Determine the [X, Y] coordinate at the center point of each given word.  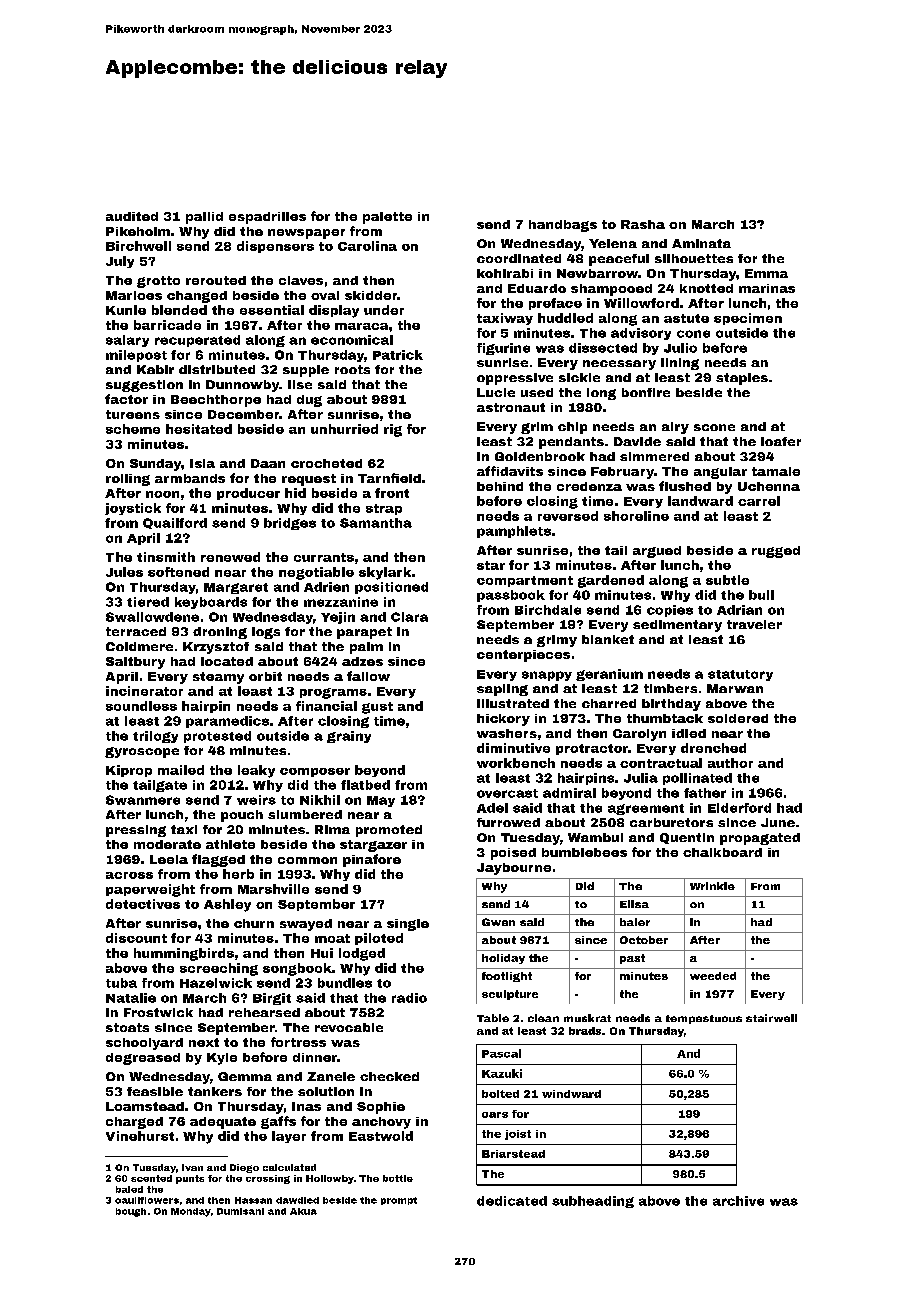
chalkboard [722, 852]
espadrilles [267, 218]
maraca [361, 326]
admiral [569, 793]
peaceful [619, 260]
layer [289, 1137]
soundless [141, 706]
